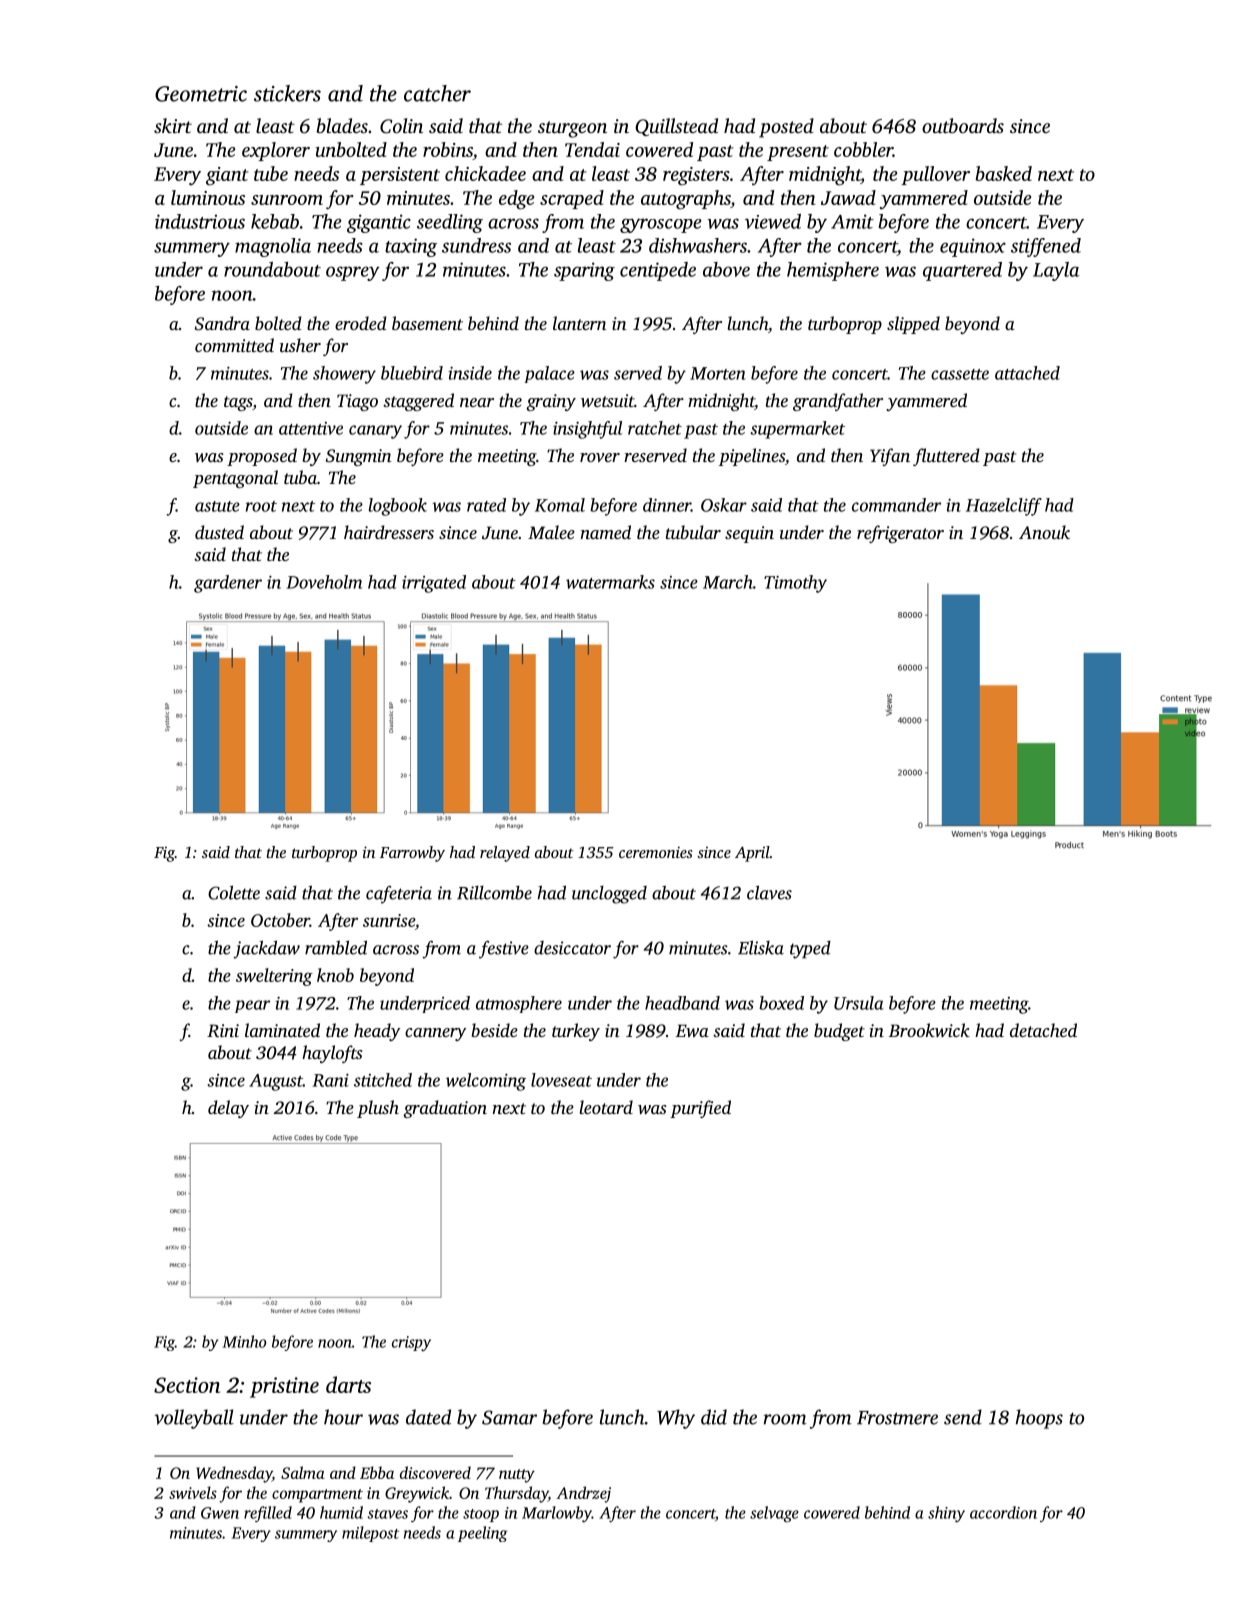 The image size is (1252, 1620). Describe the element at coordinates (700, 1109) in the document. I see `purified` at that location.
